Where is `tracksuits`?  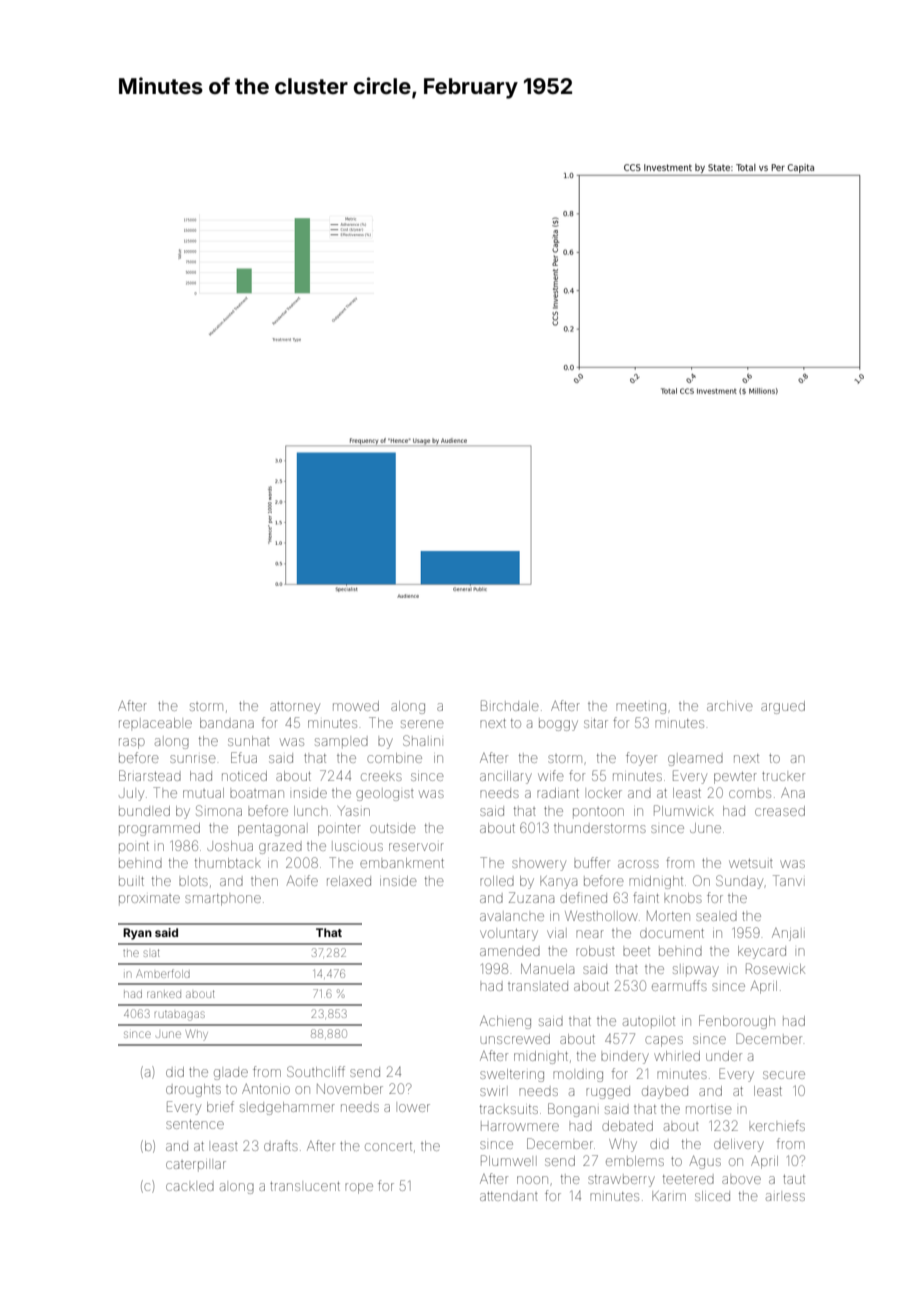 tracksuits is located at coordinates (509, 1109).
